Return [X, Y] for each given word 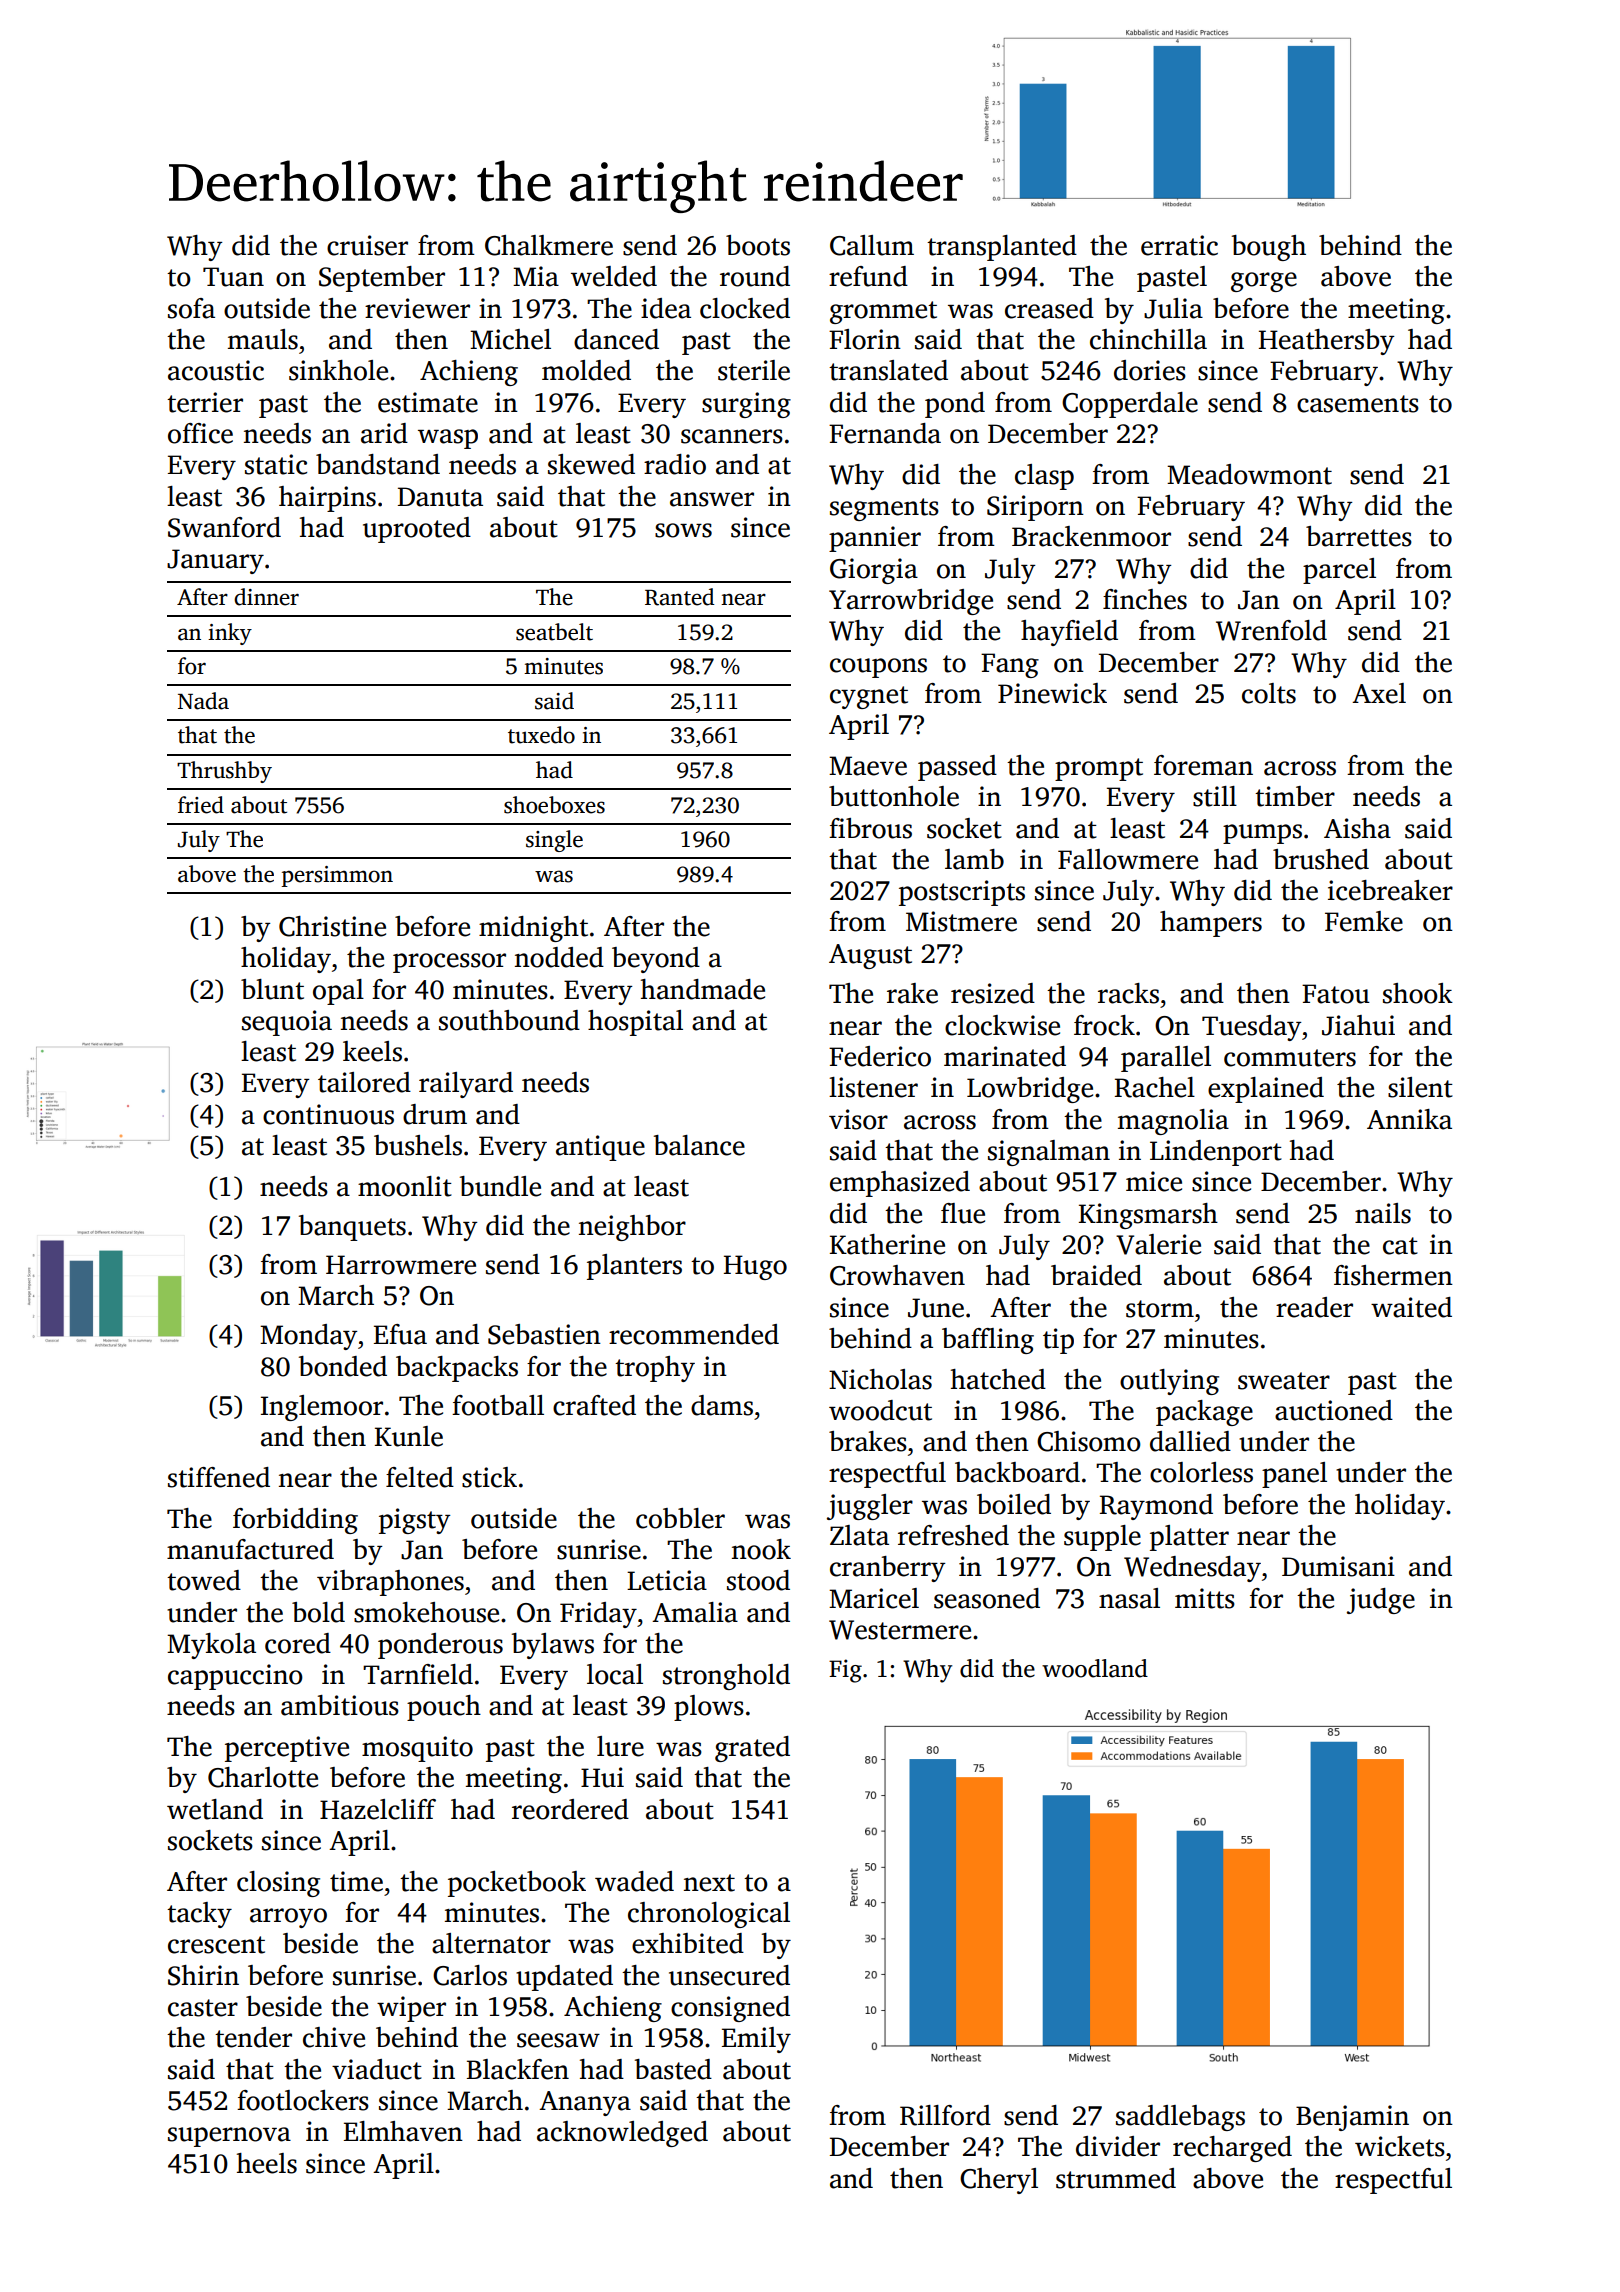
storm [1160, 1309]
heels [267, 2163]
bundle [500, 1186]
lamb [974, 859]
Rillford [945, 2115]
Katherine [887, 1244]
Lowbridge [1030, 1090]
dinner [266, 597]
